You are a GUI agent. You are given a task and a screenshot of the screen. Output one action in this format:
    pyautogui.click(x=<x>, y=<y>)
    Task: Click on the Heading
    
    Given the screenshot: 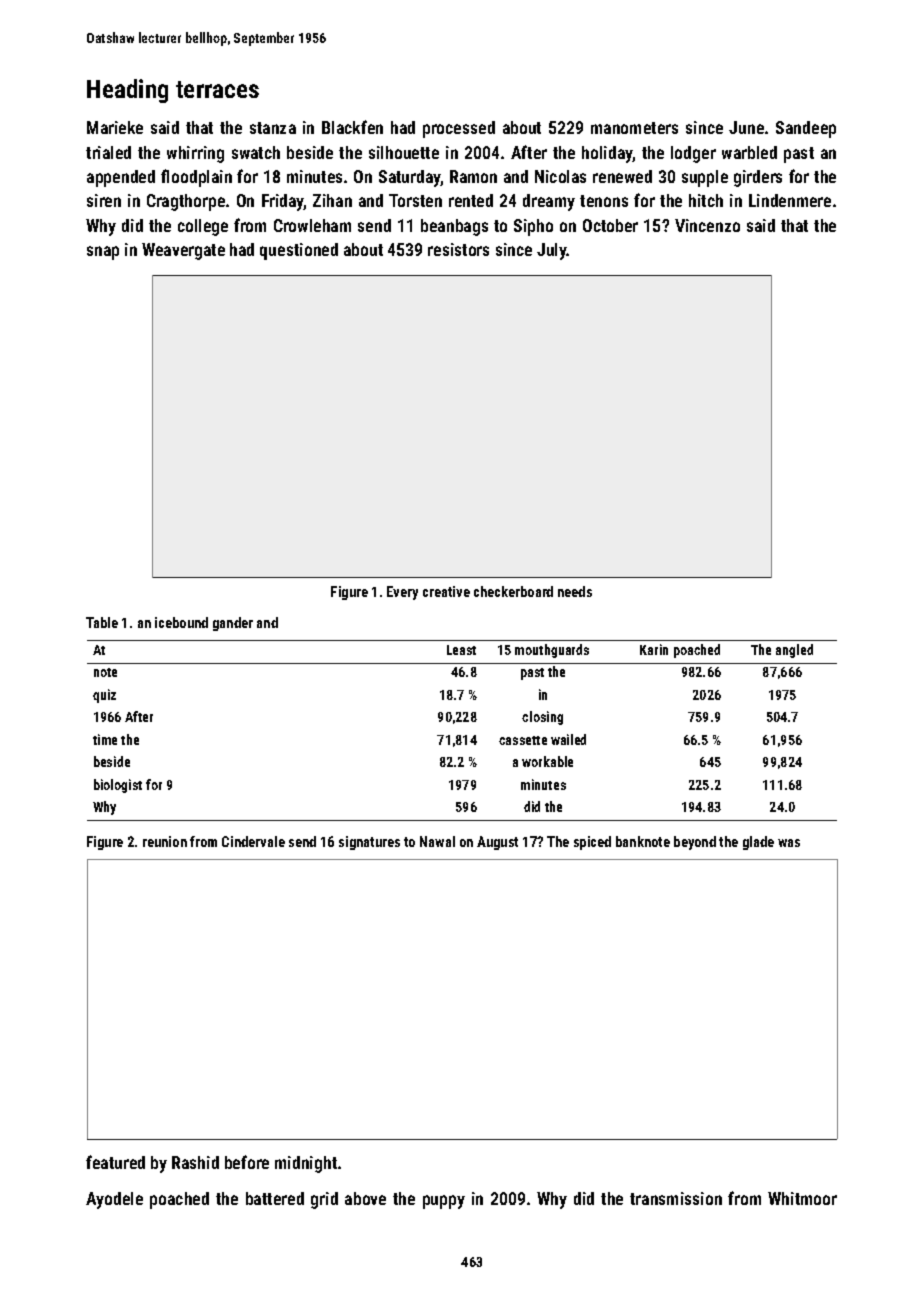 What is the action you would take?
    pyautogui.click(x=127, y=91)
